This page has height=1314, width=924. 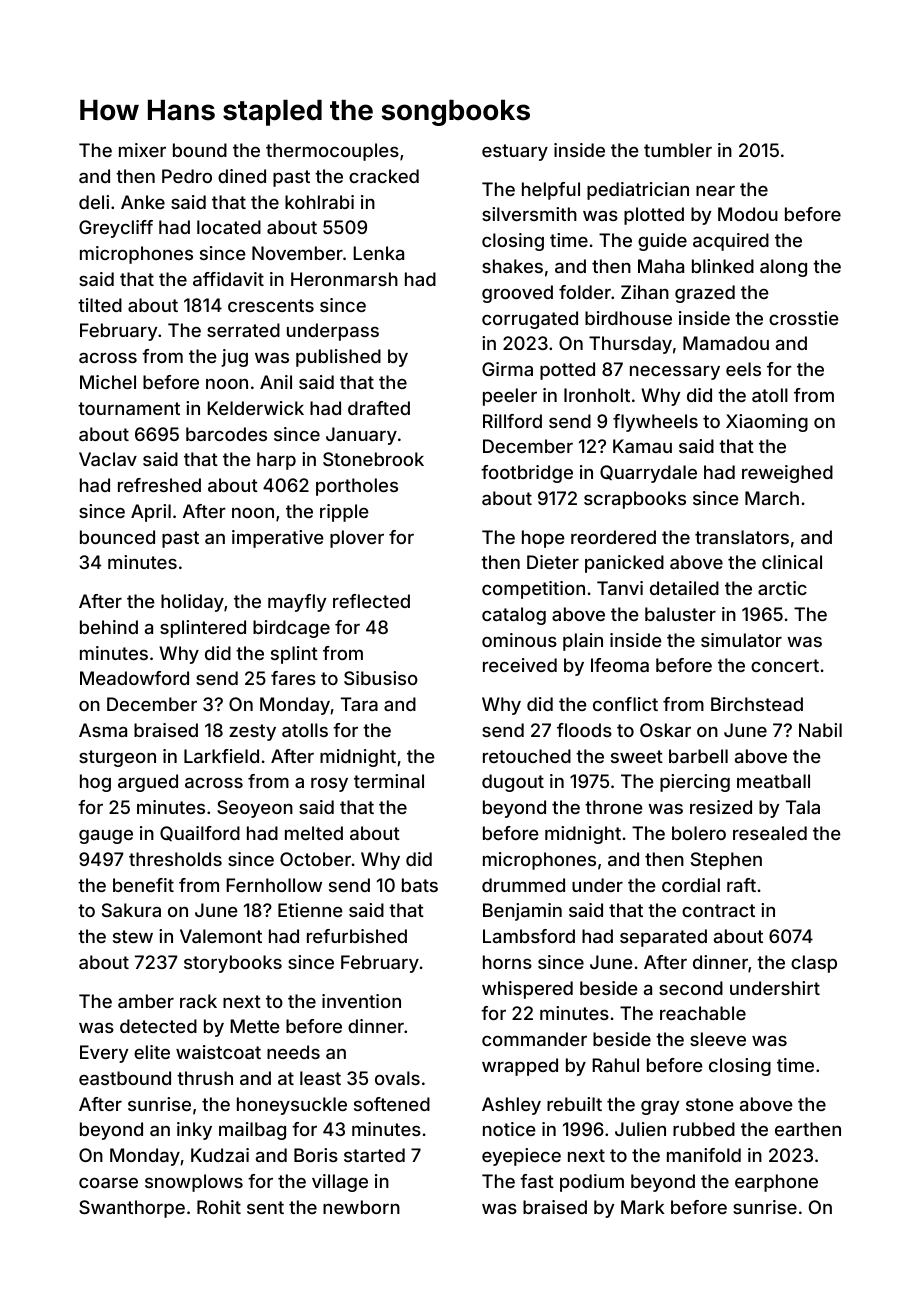 I want to click on April, so click(x=151, y=513).
